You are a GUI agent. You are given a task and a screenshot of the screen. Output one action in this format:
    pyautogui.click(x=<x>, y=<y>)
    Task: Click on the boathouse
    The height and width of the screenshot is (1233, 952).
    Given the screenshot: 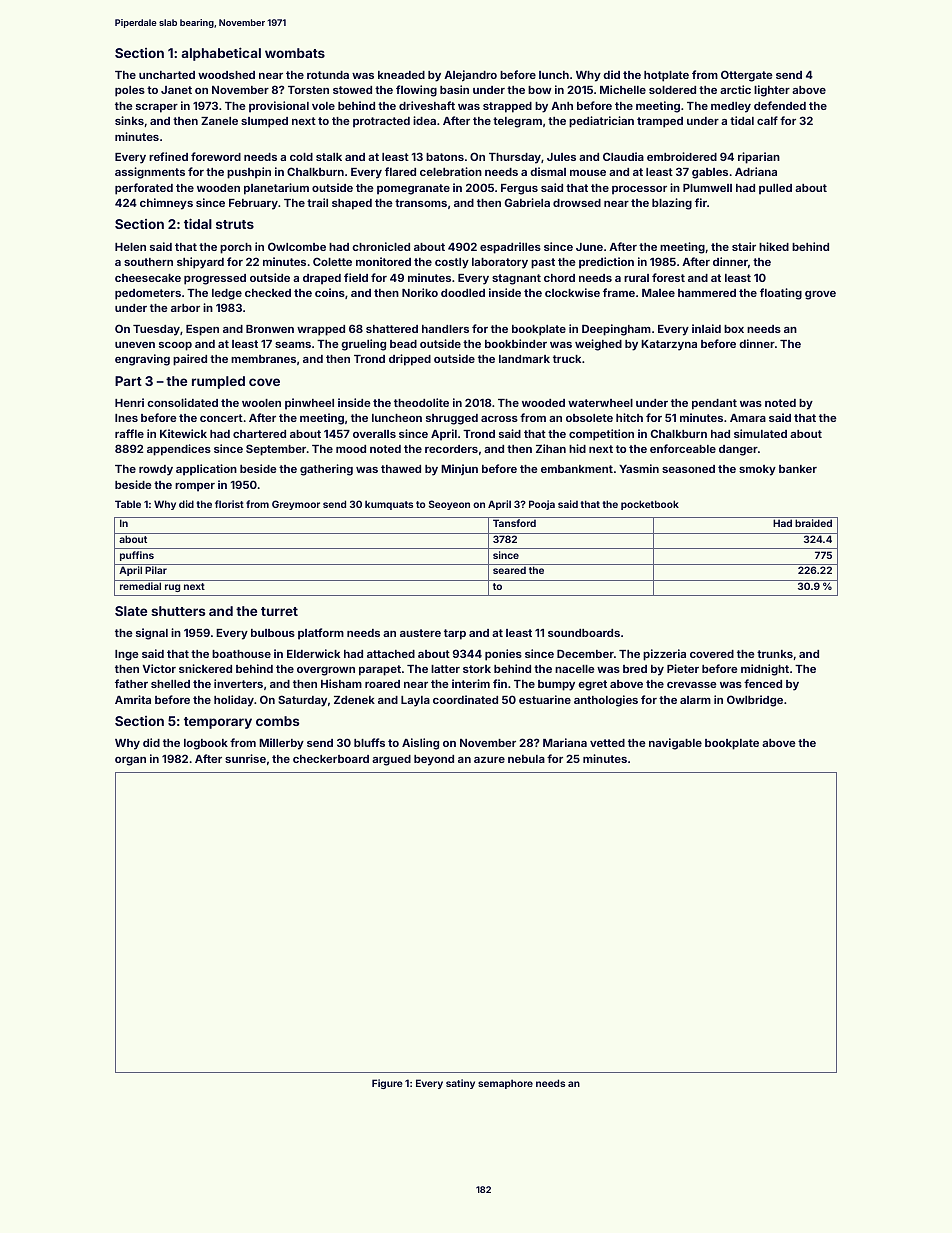 What is the action you would take?
    pyautogui.click(x=241, y=654)
